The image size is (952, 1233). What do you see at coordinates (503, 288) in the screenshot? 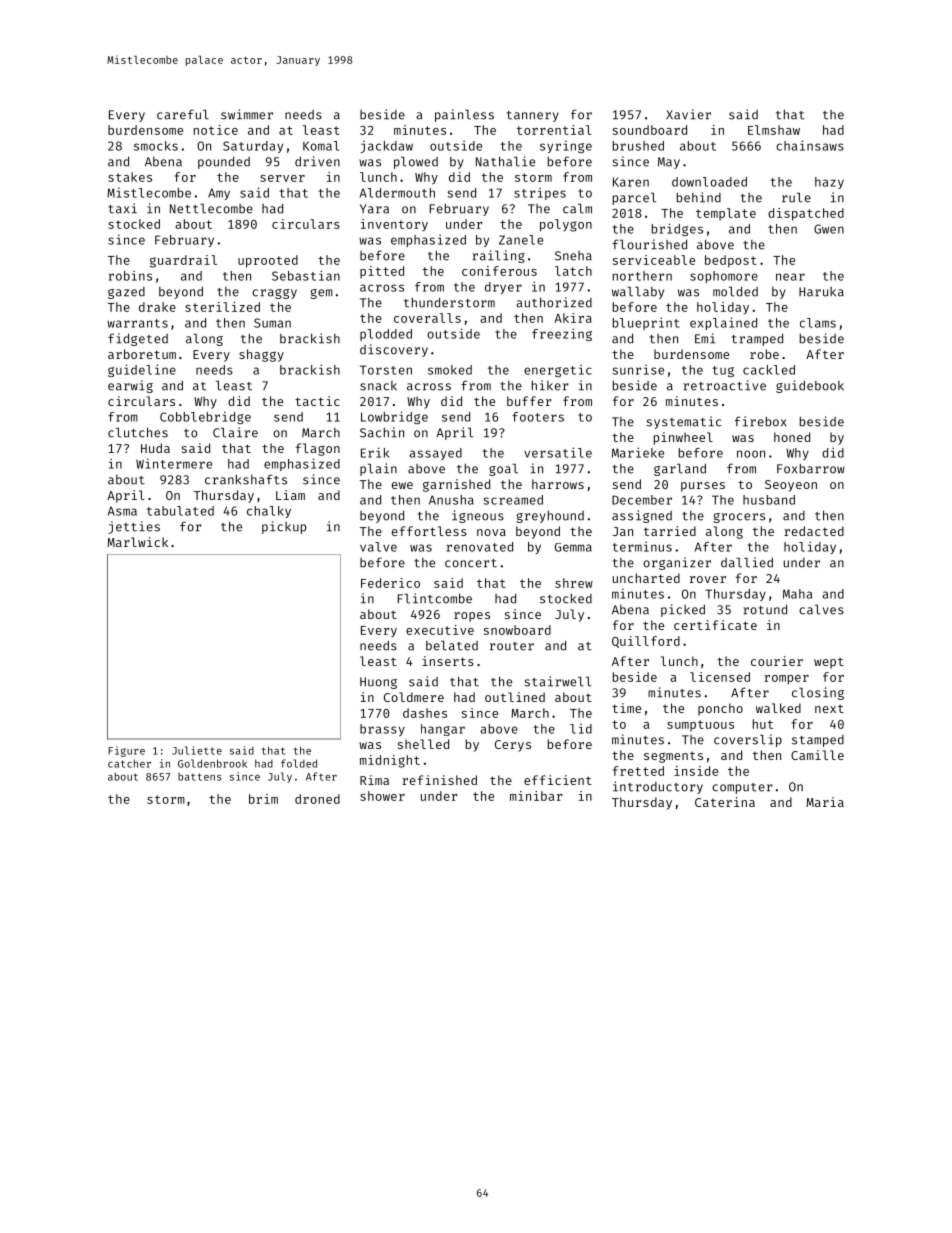
I see `dryer` at bounding box center [503, 288].
